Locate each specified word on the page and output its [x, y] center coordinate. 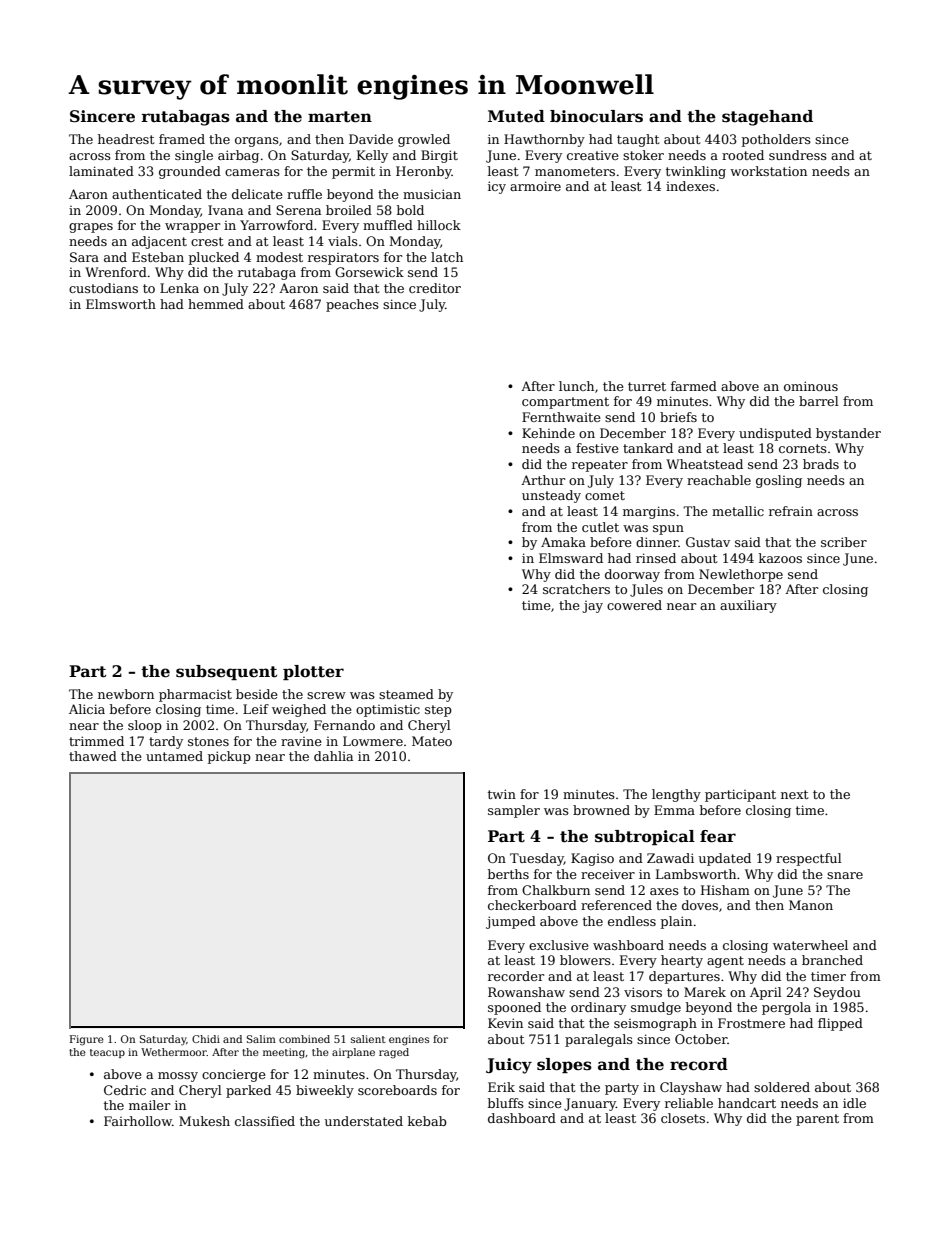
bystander [848, 434]
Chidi [206, 1039]
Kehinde [548, 433]
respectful [809, 859]
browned [601, 810]
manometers [575, 171]
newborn [126, 694]
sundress [798, 155]
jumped [511, 922]
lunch [576, 386]
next [794, 794]
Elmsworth [121, 304]
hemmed [216, 304]
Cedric [125, 1090]
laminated [101, 171]
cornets [803, 448]
